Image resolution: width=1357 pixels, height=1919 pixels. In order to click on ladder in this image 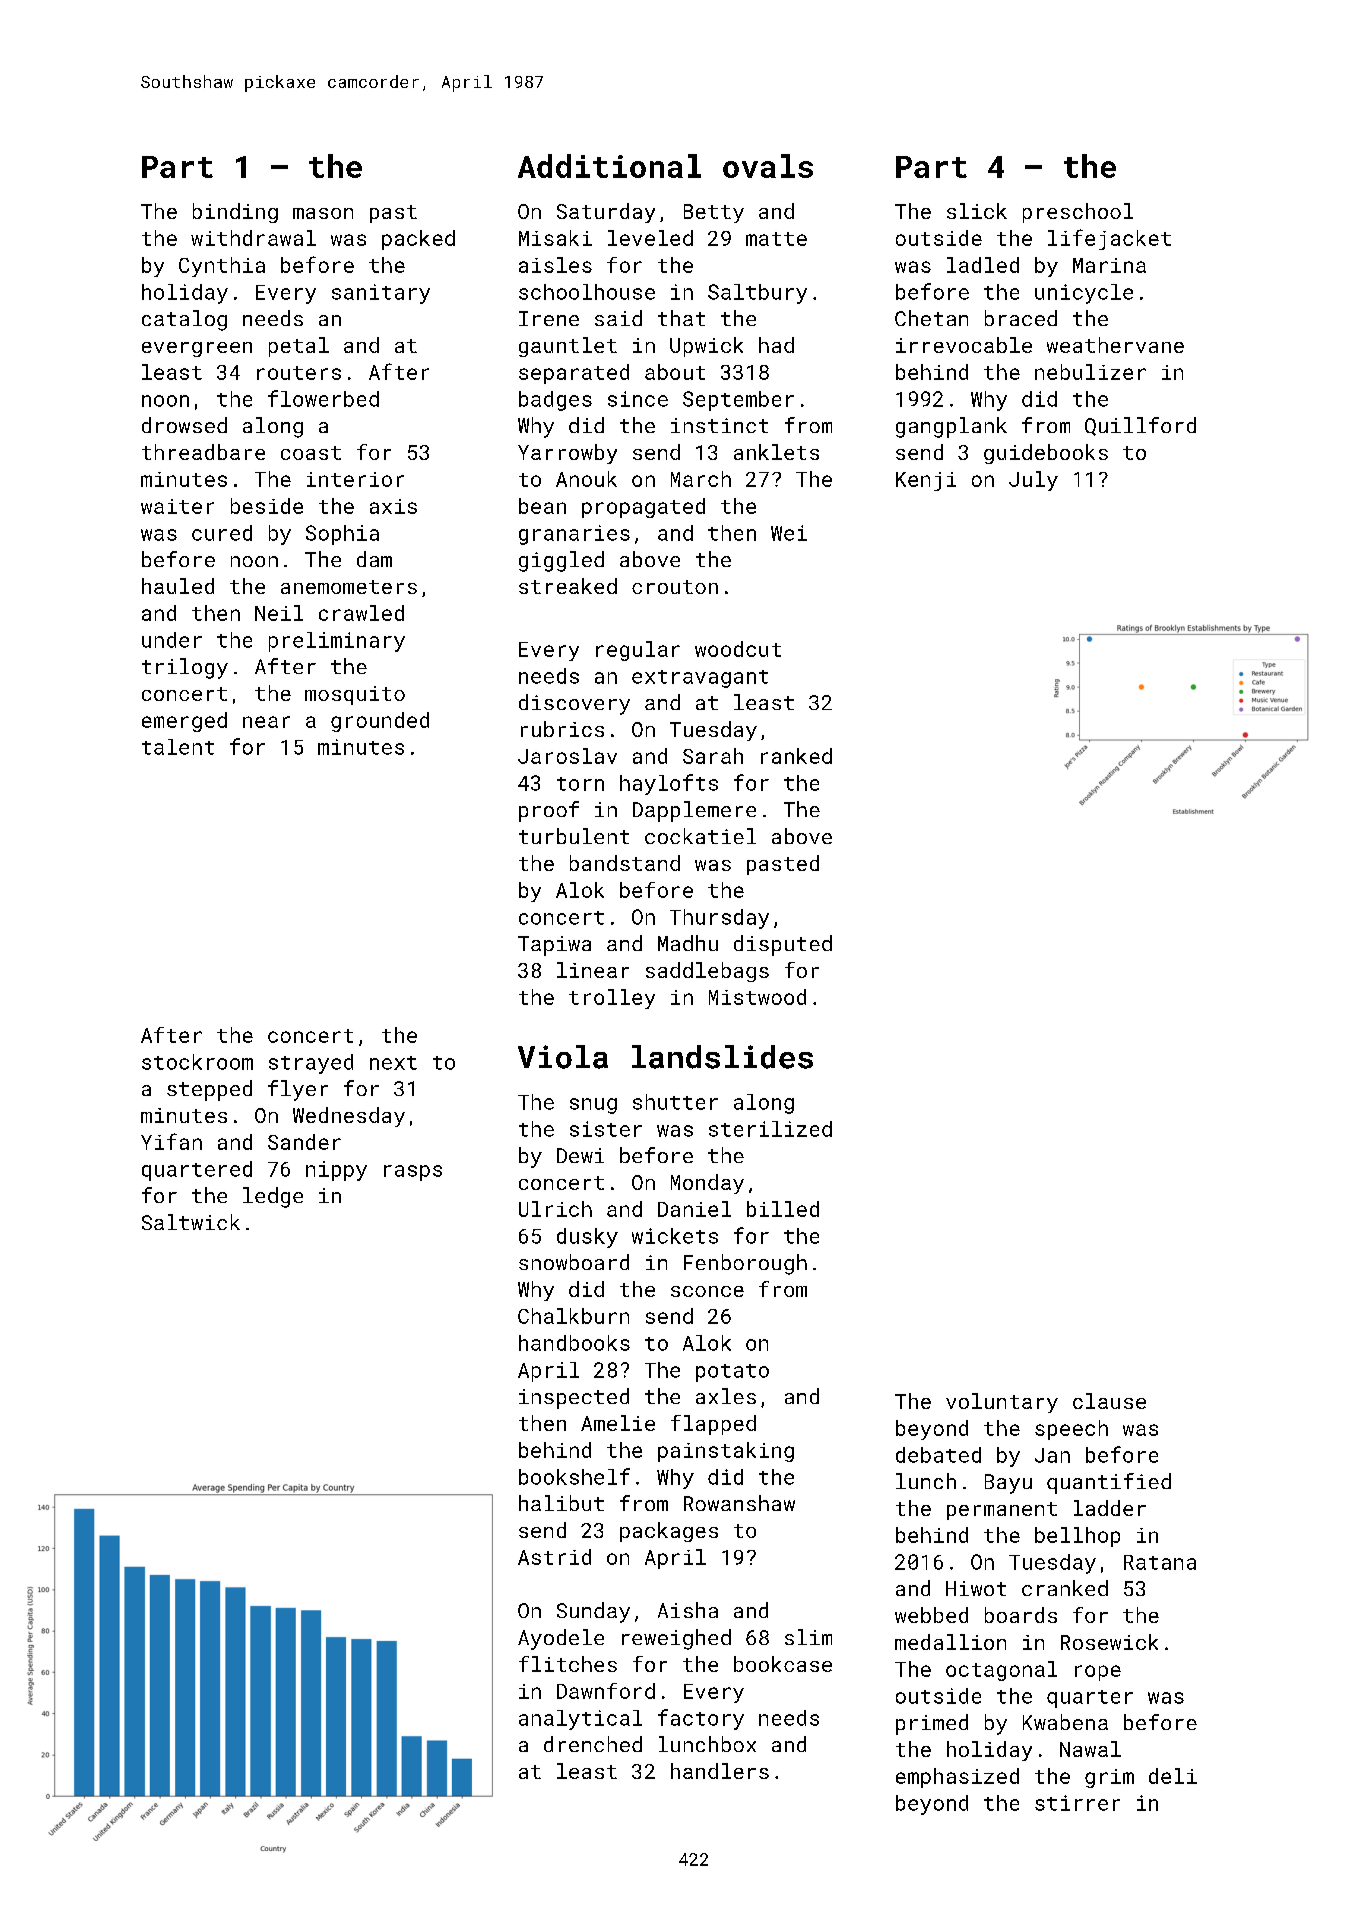, I will do `click(1110, 1508)`.
